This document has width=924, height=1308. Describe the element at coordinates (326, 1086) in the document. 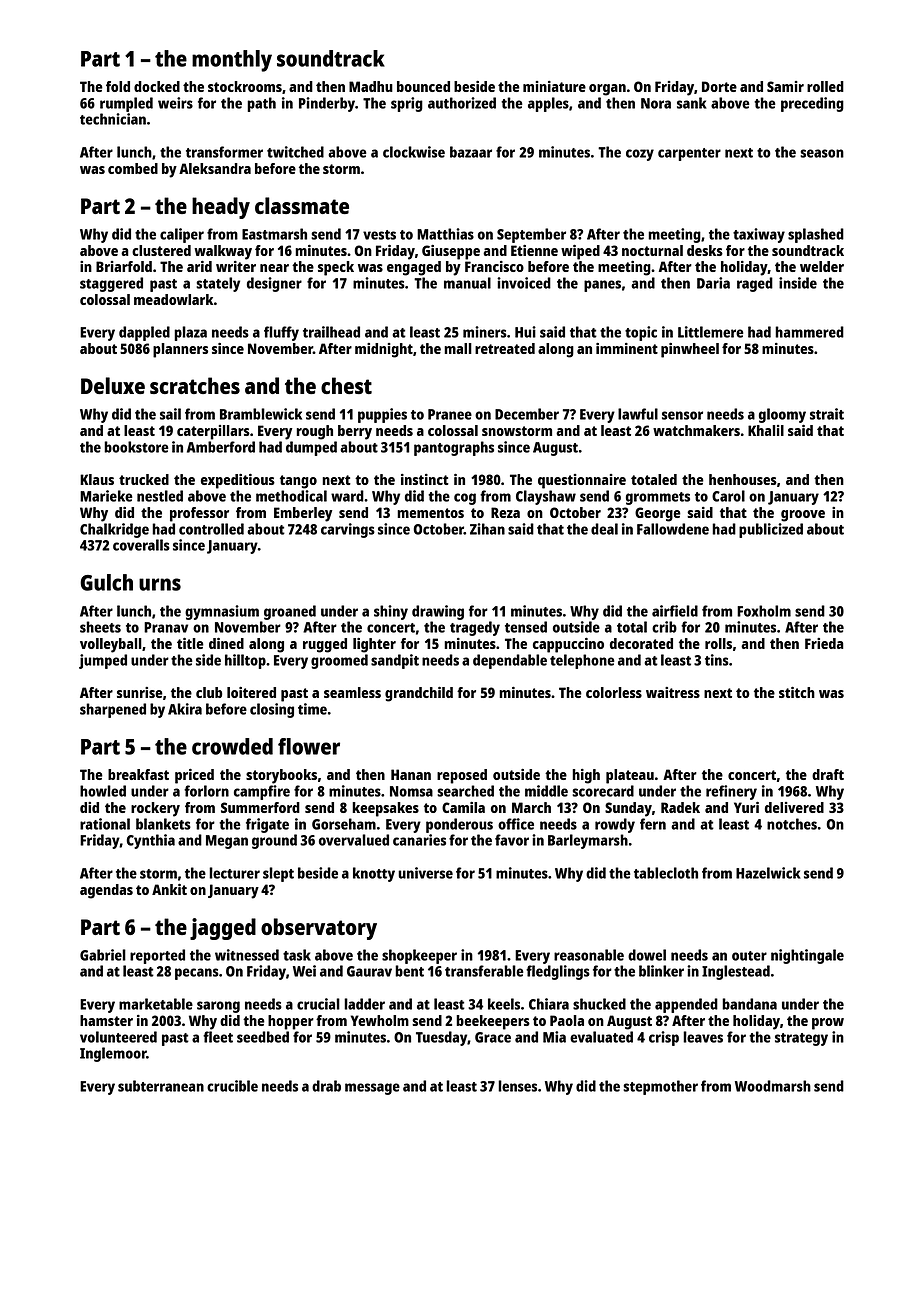

I see `drab` at that location.
